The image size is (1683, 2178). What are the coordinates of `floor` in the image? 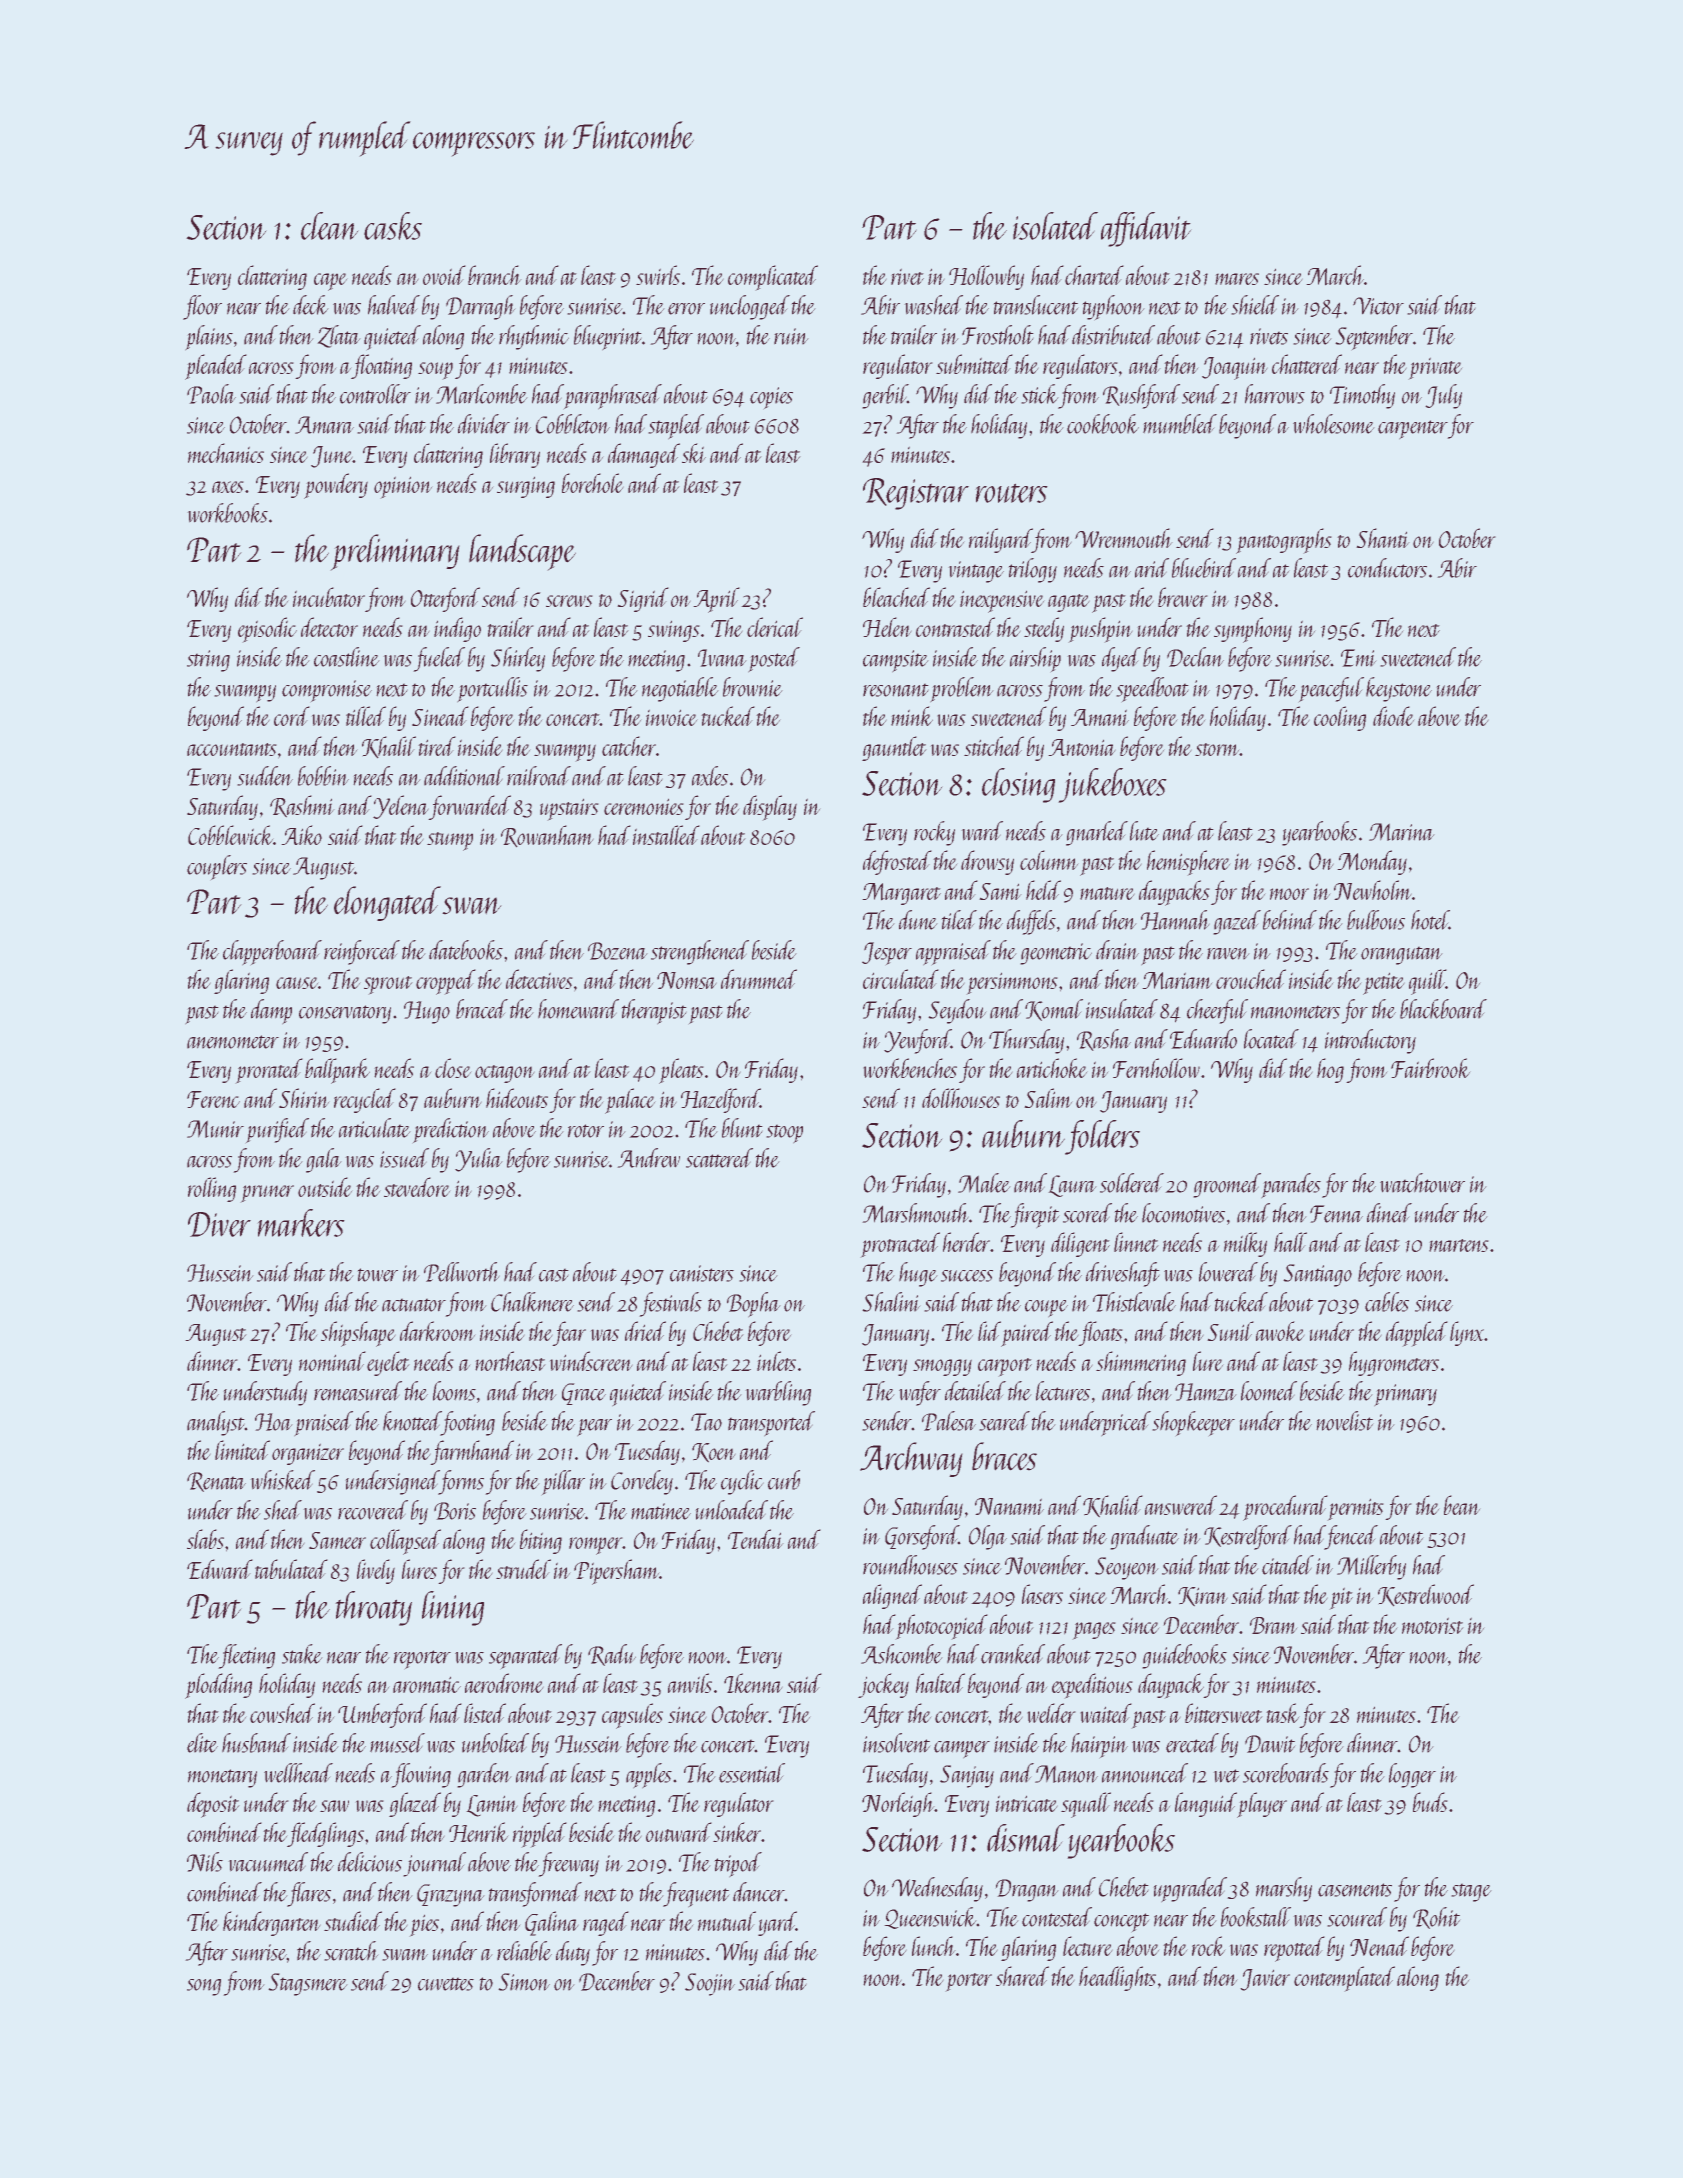 It's located at (202, 307).
